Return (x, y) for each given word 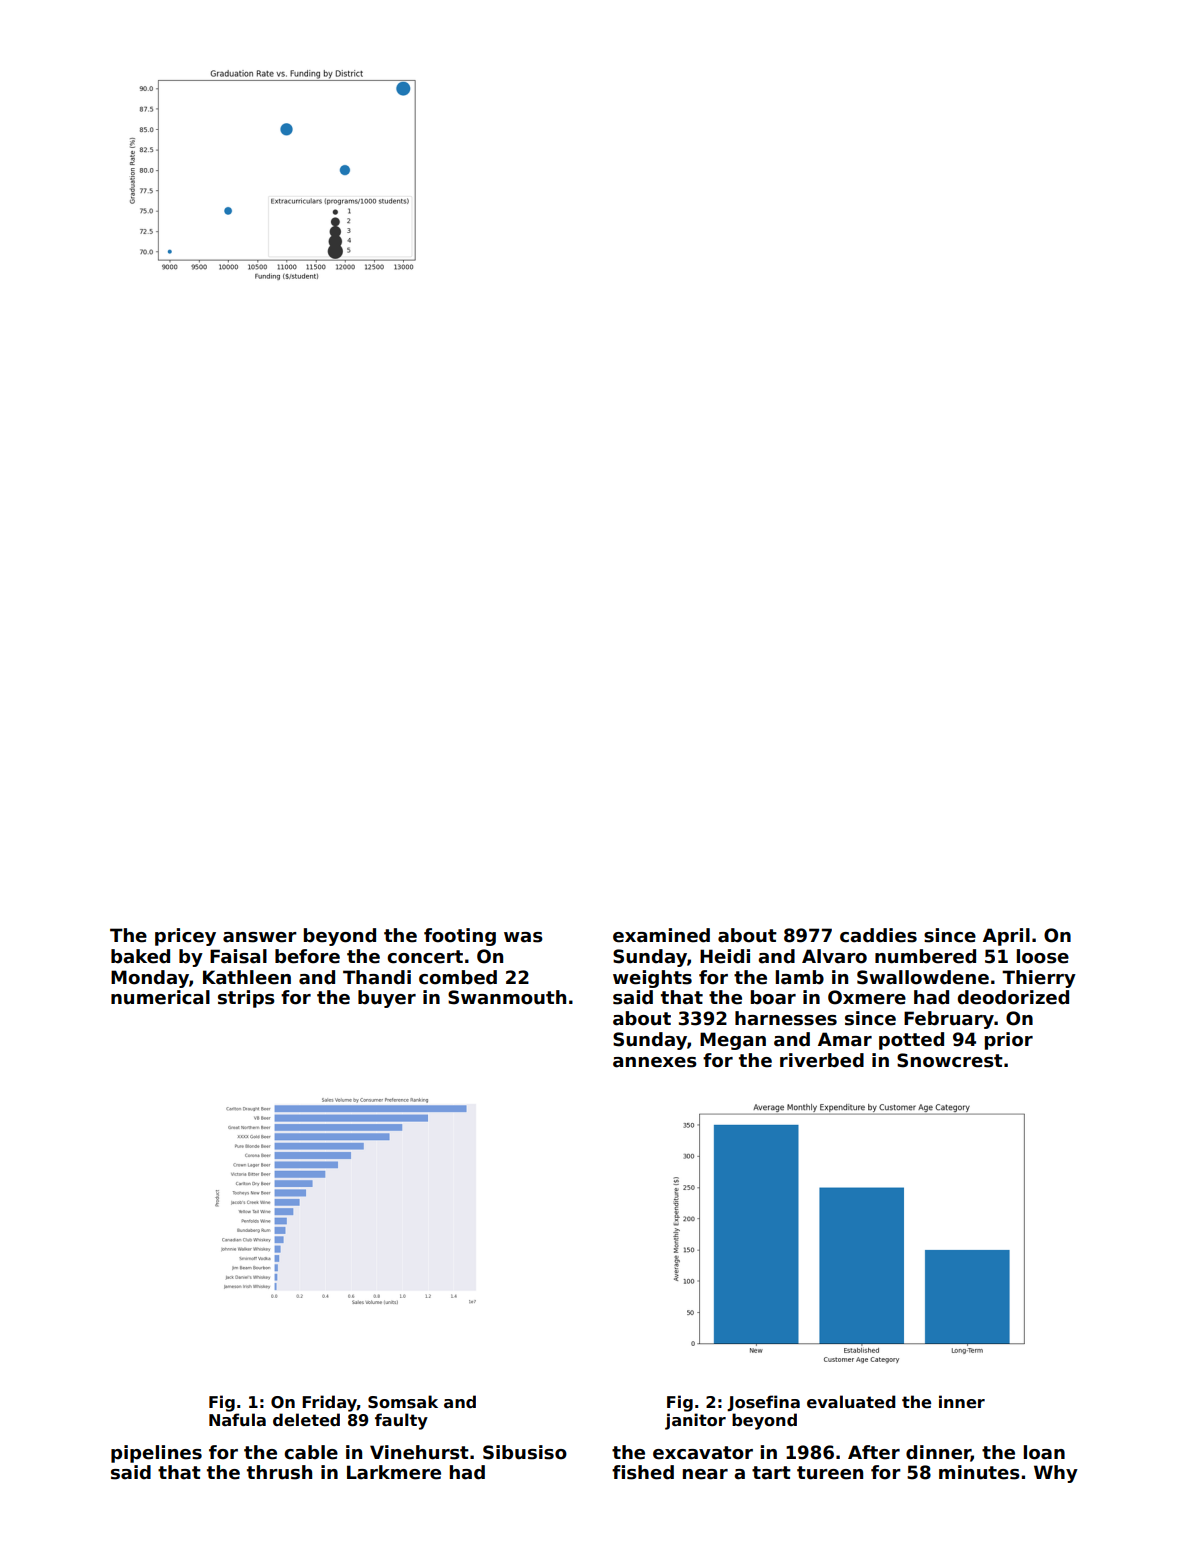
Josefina (763, 1403)
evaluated (851, 1402)
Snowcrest (950, 1060)
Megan (733, 1041)
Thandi (377, 977)
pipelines (156, 1454)
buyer (387, 999)
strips (246, 999)
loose (1043, 956)
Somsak (403, 1402)
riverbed (822, 1060)
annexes (655, 1062)
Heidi (725, 956)
